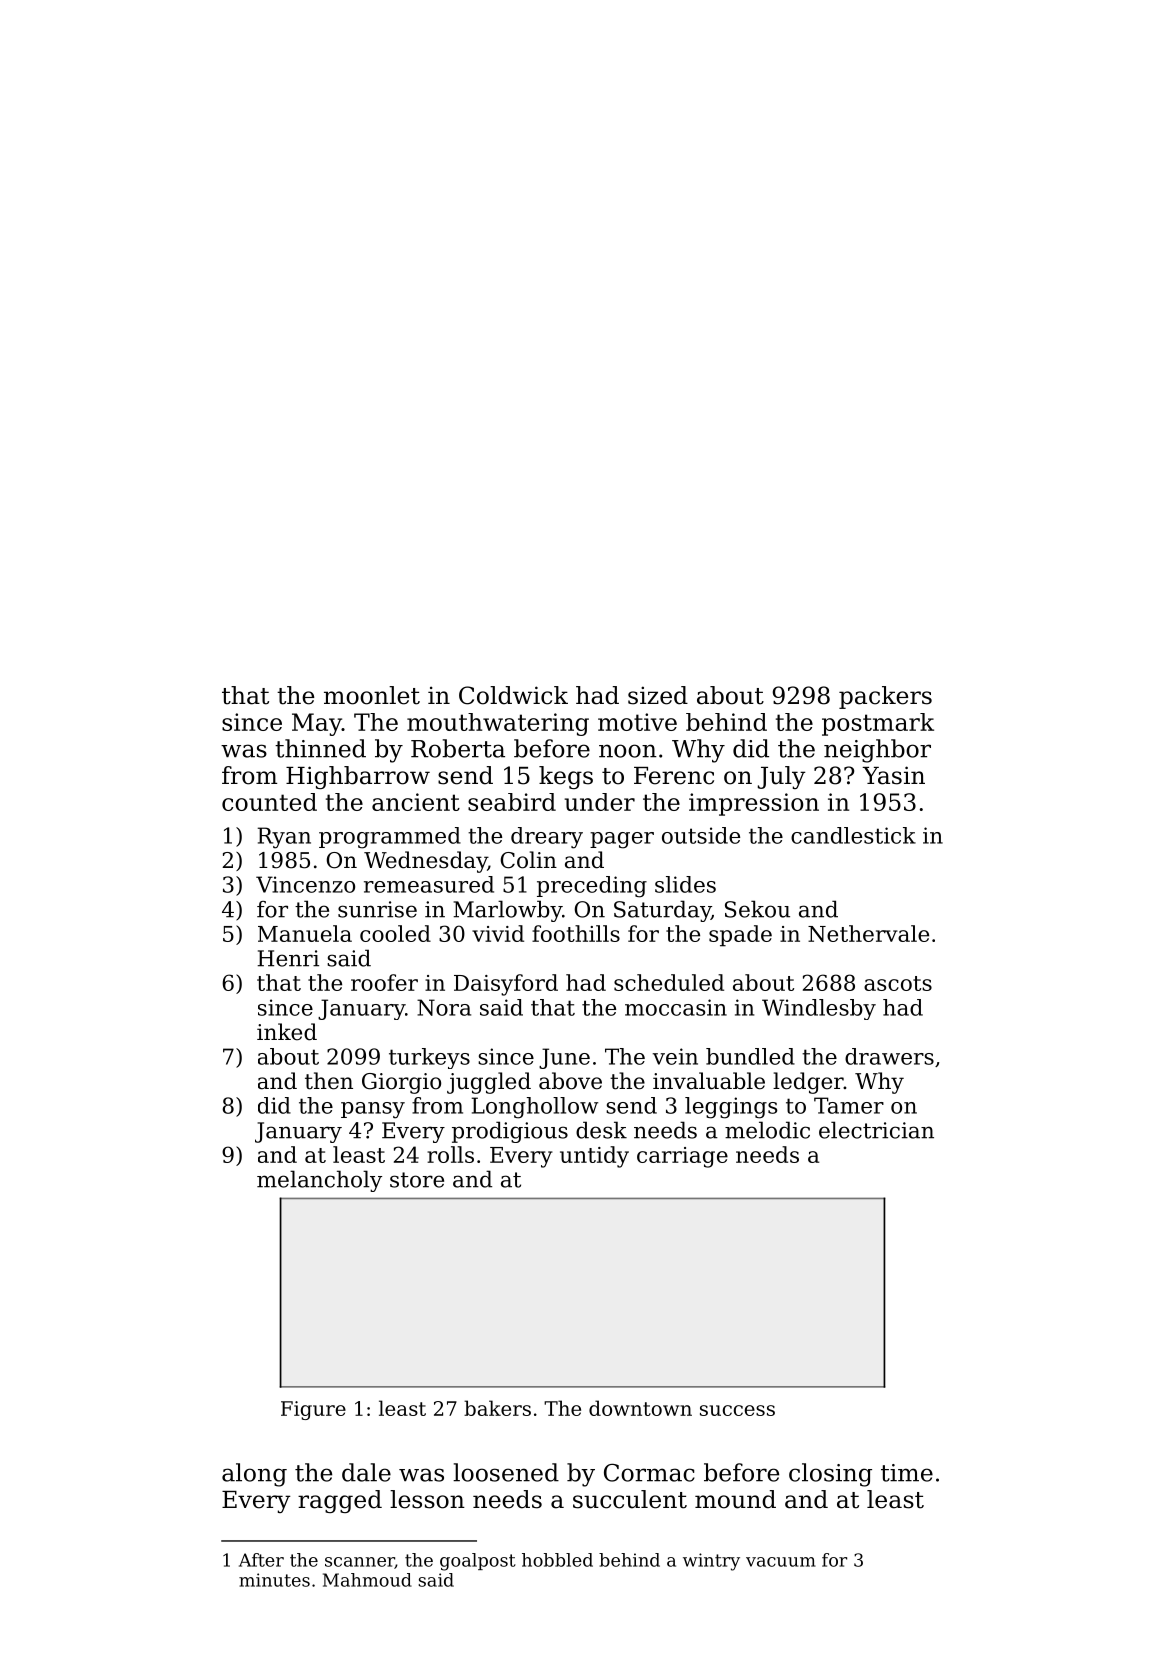 The height and width of the screenshot is (1654, 1165). I want to click on June, so click(564, 1058).
